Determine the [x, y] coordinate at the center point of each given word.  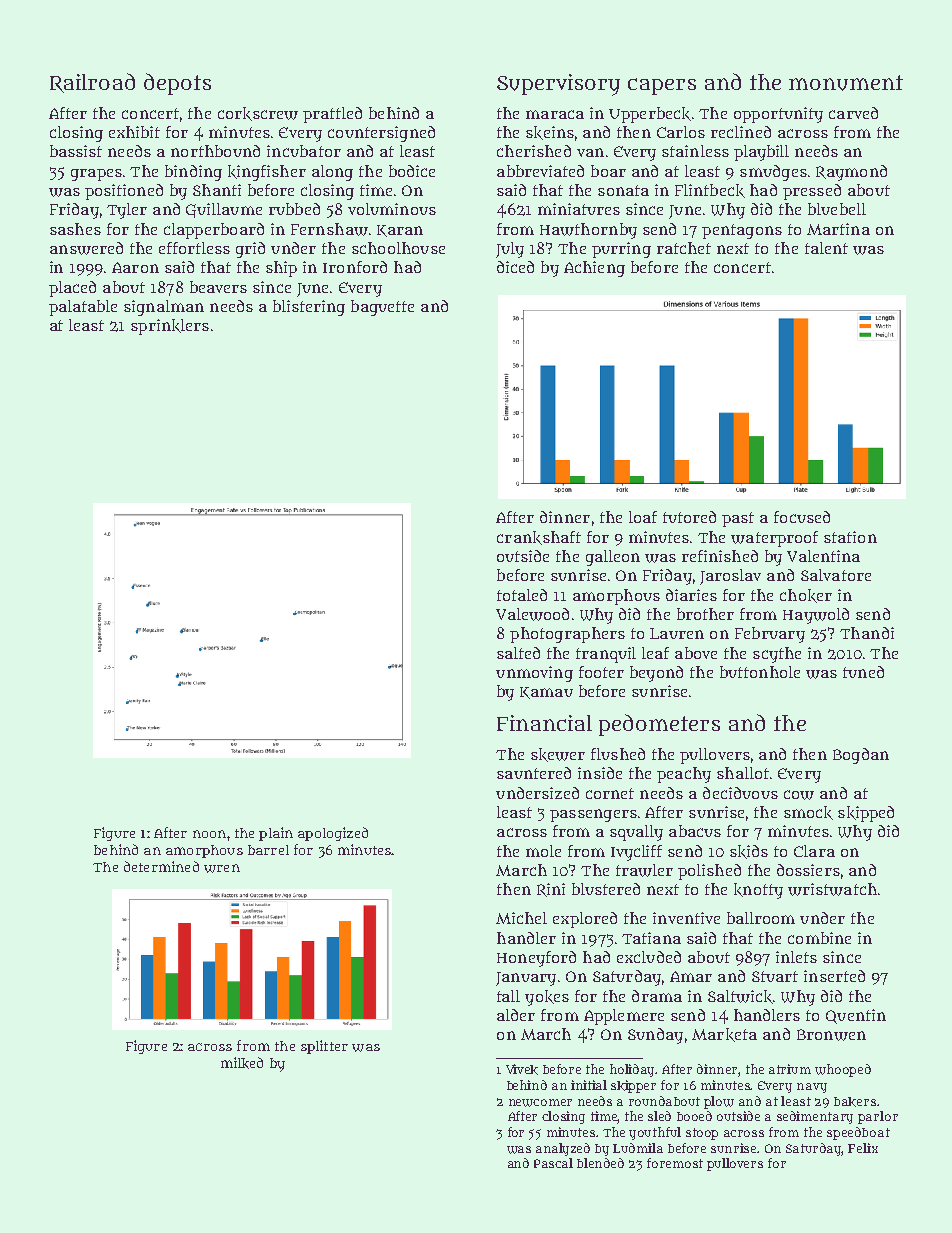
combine [819, 938]
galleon [613, 558]
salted [518, 653]
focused [802, 517]
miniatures [579, 209]
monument [846, 83]
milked [242, 1063]
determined [161, 866]
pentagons [742, 231]
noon [209, 834]
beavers [218, 287]
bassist [76, 151]
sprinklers [170, 327]
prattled [332, 115]
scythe [777, 655]
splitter [324, 1047]
